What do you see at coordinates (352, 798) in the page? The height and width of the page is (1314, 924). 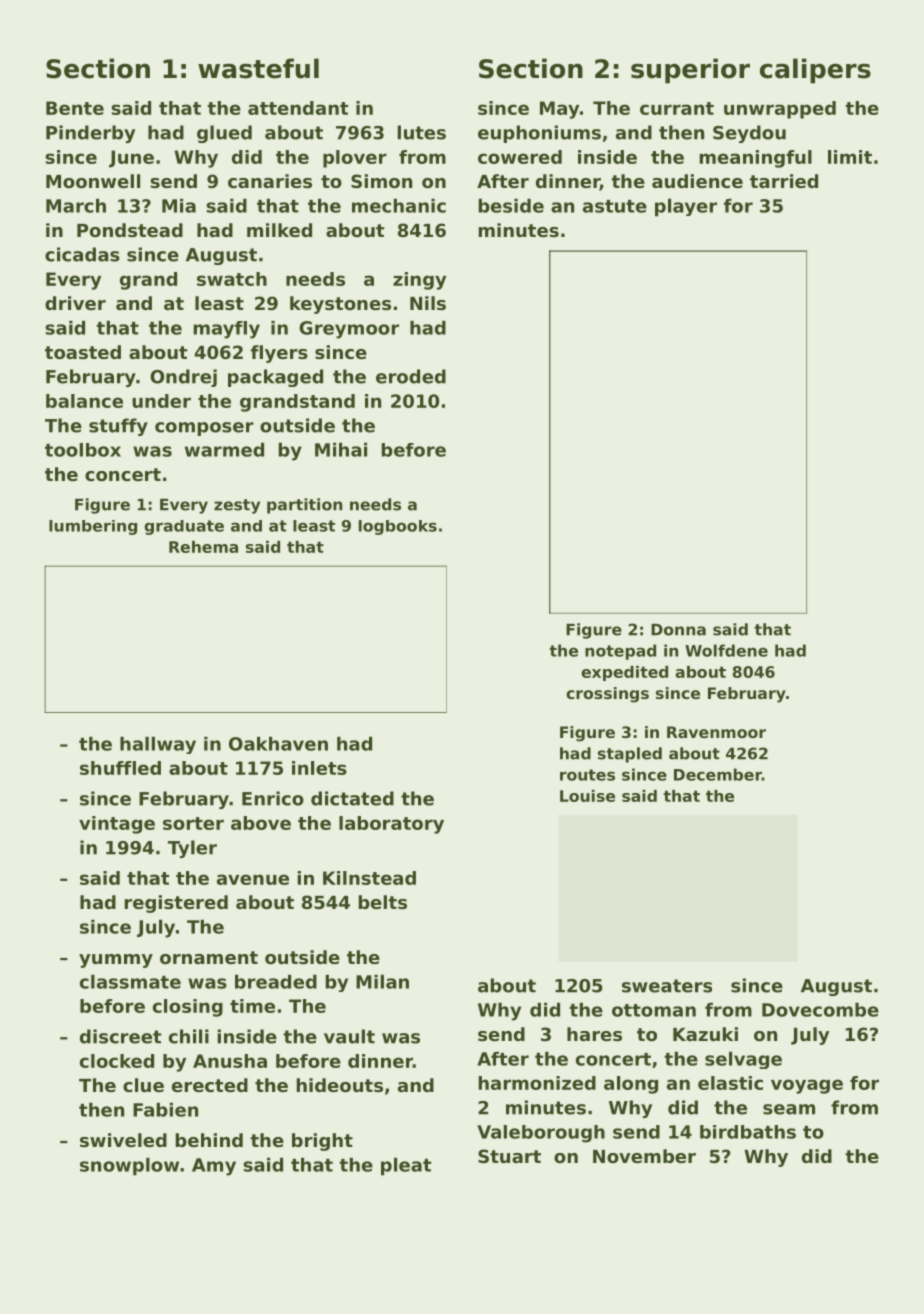 I see `dictated` at bounding box center [352, 798].
